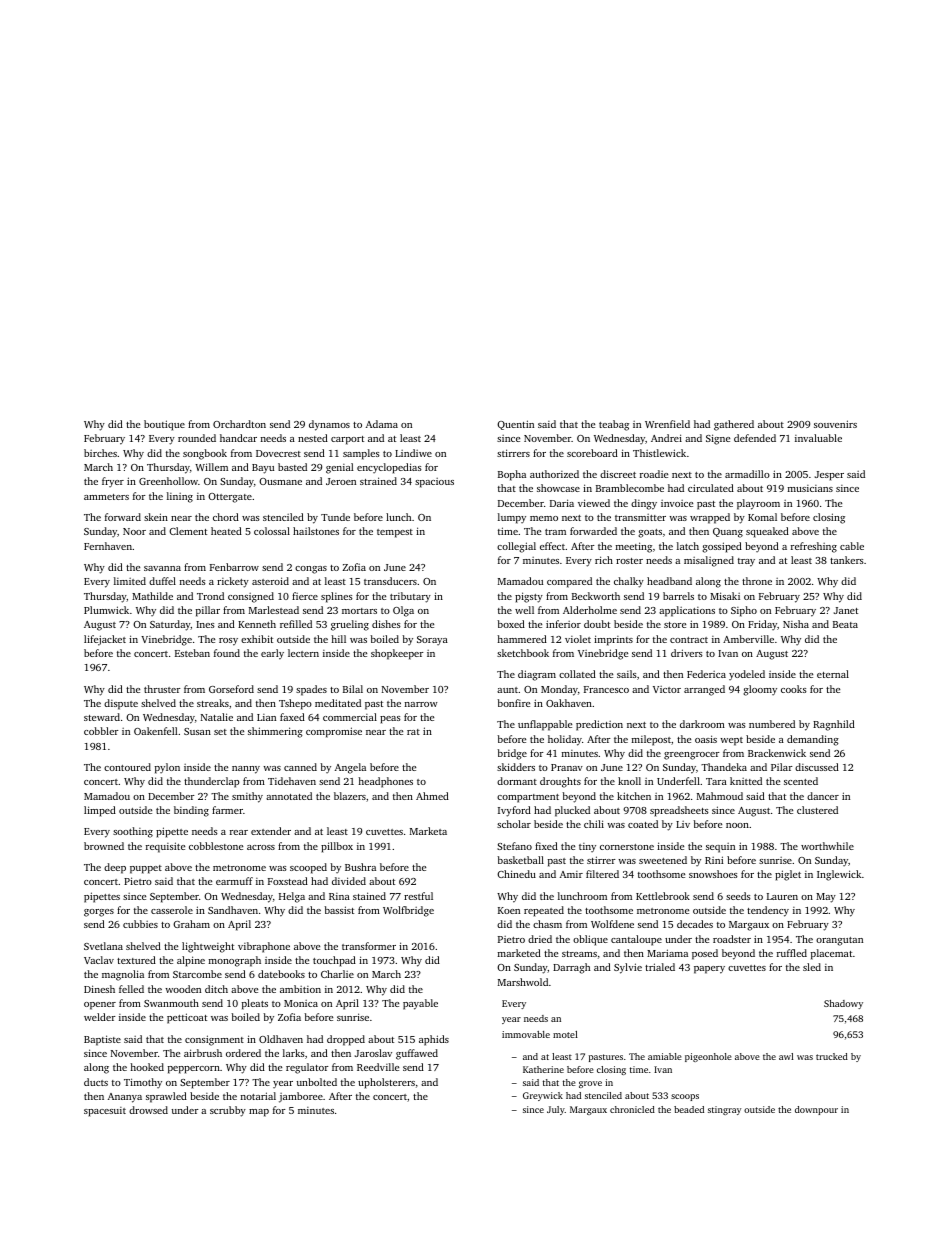 The image size is (952, 1233). Describe the element at coordinates (382, 424) in the screenshot. I see `Adama` at that location.
